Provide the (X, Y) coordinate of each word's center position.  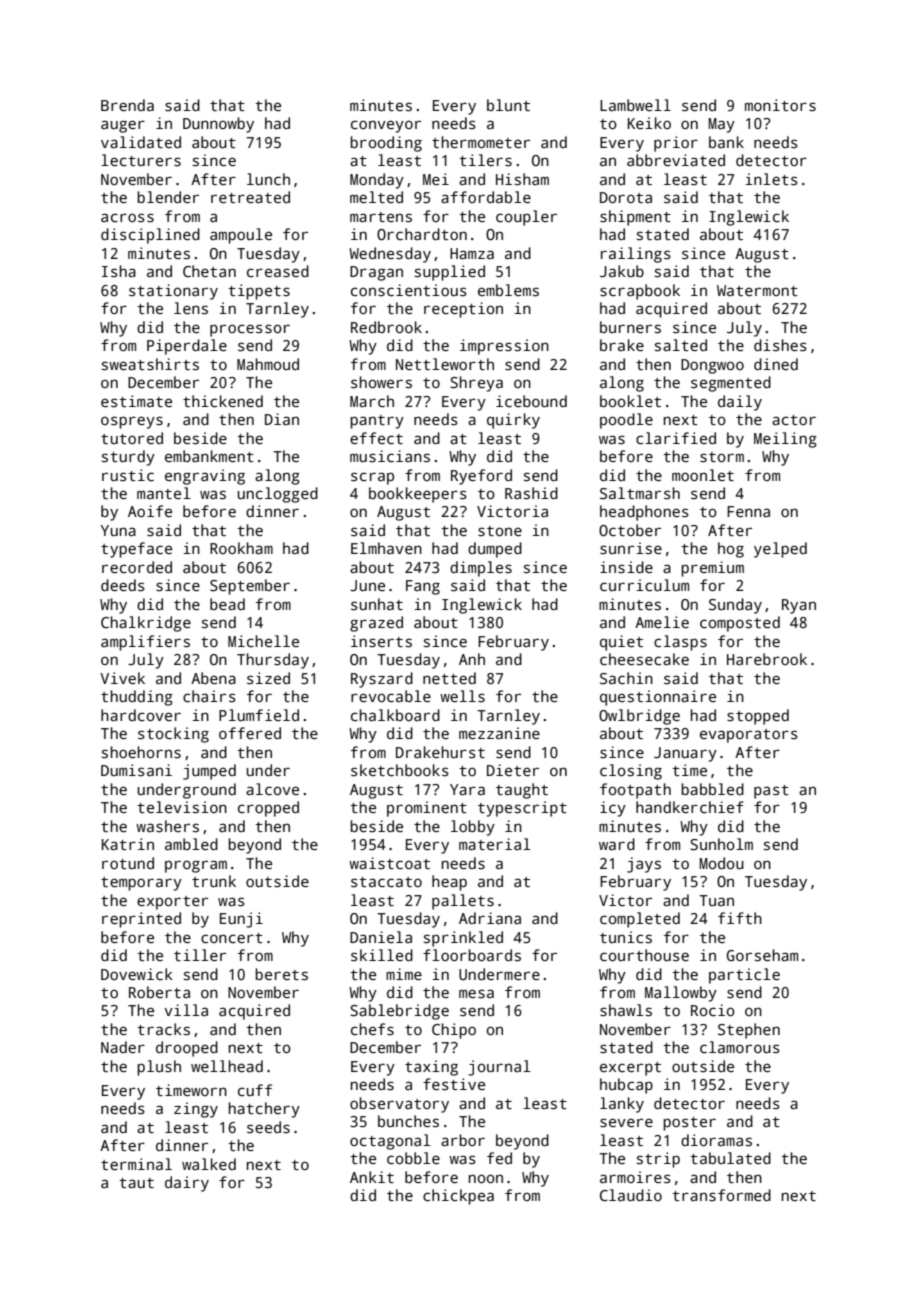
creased (278, 271)
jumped (209, 772)
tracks (163, 1029)
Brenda (127, 105)
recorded (137, 567)
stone (500, 531)
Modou (721, 863)
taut (136, 1183)
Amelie (662, 622)
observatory (399, 1105)
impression (504, 347)
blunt (508, 105)
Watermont (757, 290)
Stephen (749, 1031)
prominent (427, 809)
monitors (780, 105)
